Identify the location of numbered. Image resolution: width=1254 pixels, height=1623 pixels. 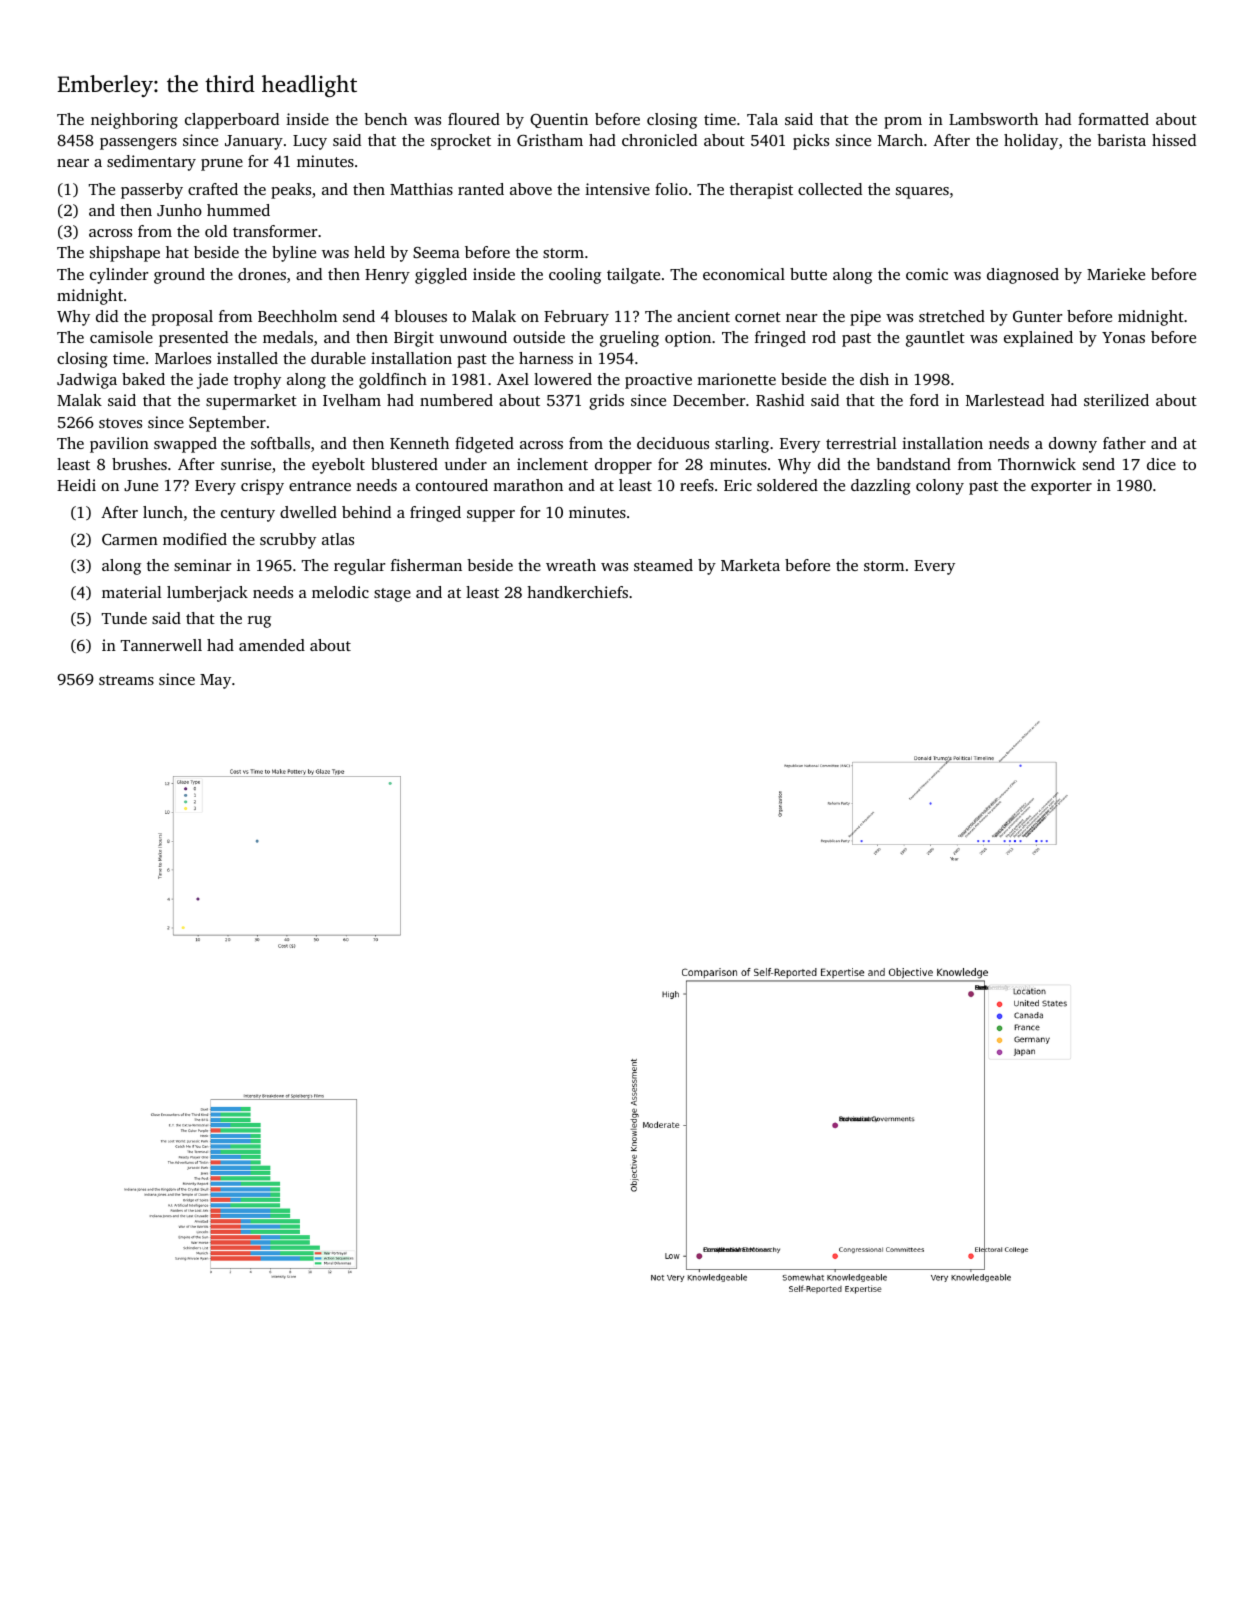
(456, 400).
